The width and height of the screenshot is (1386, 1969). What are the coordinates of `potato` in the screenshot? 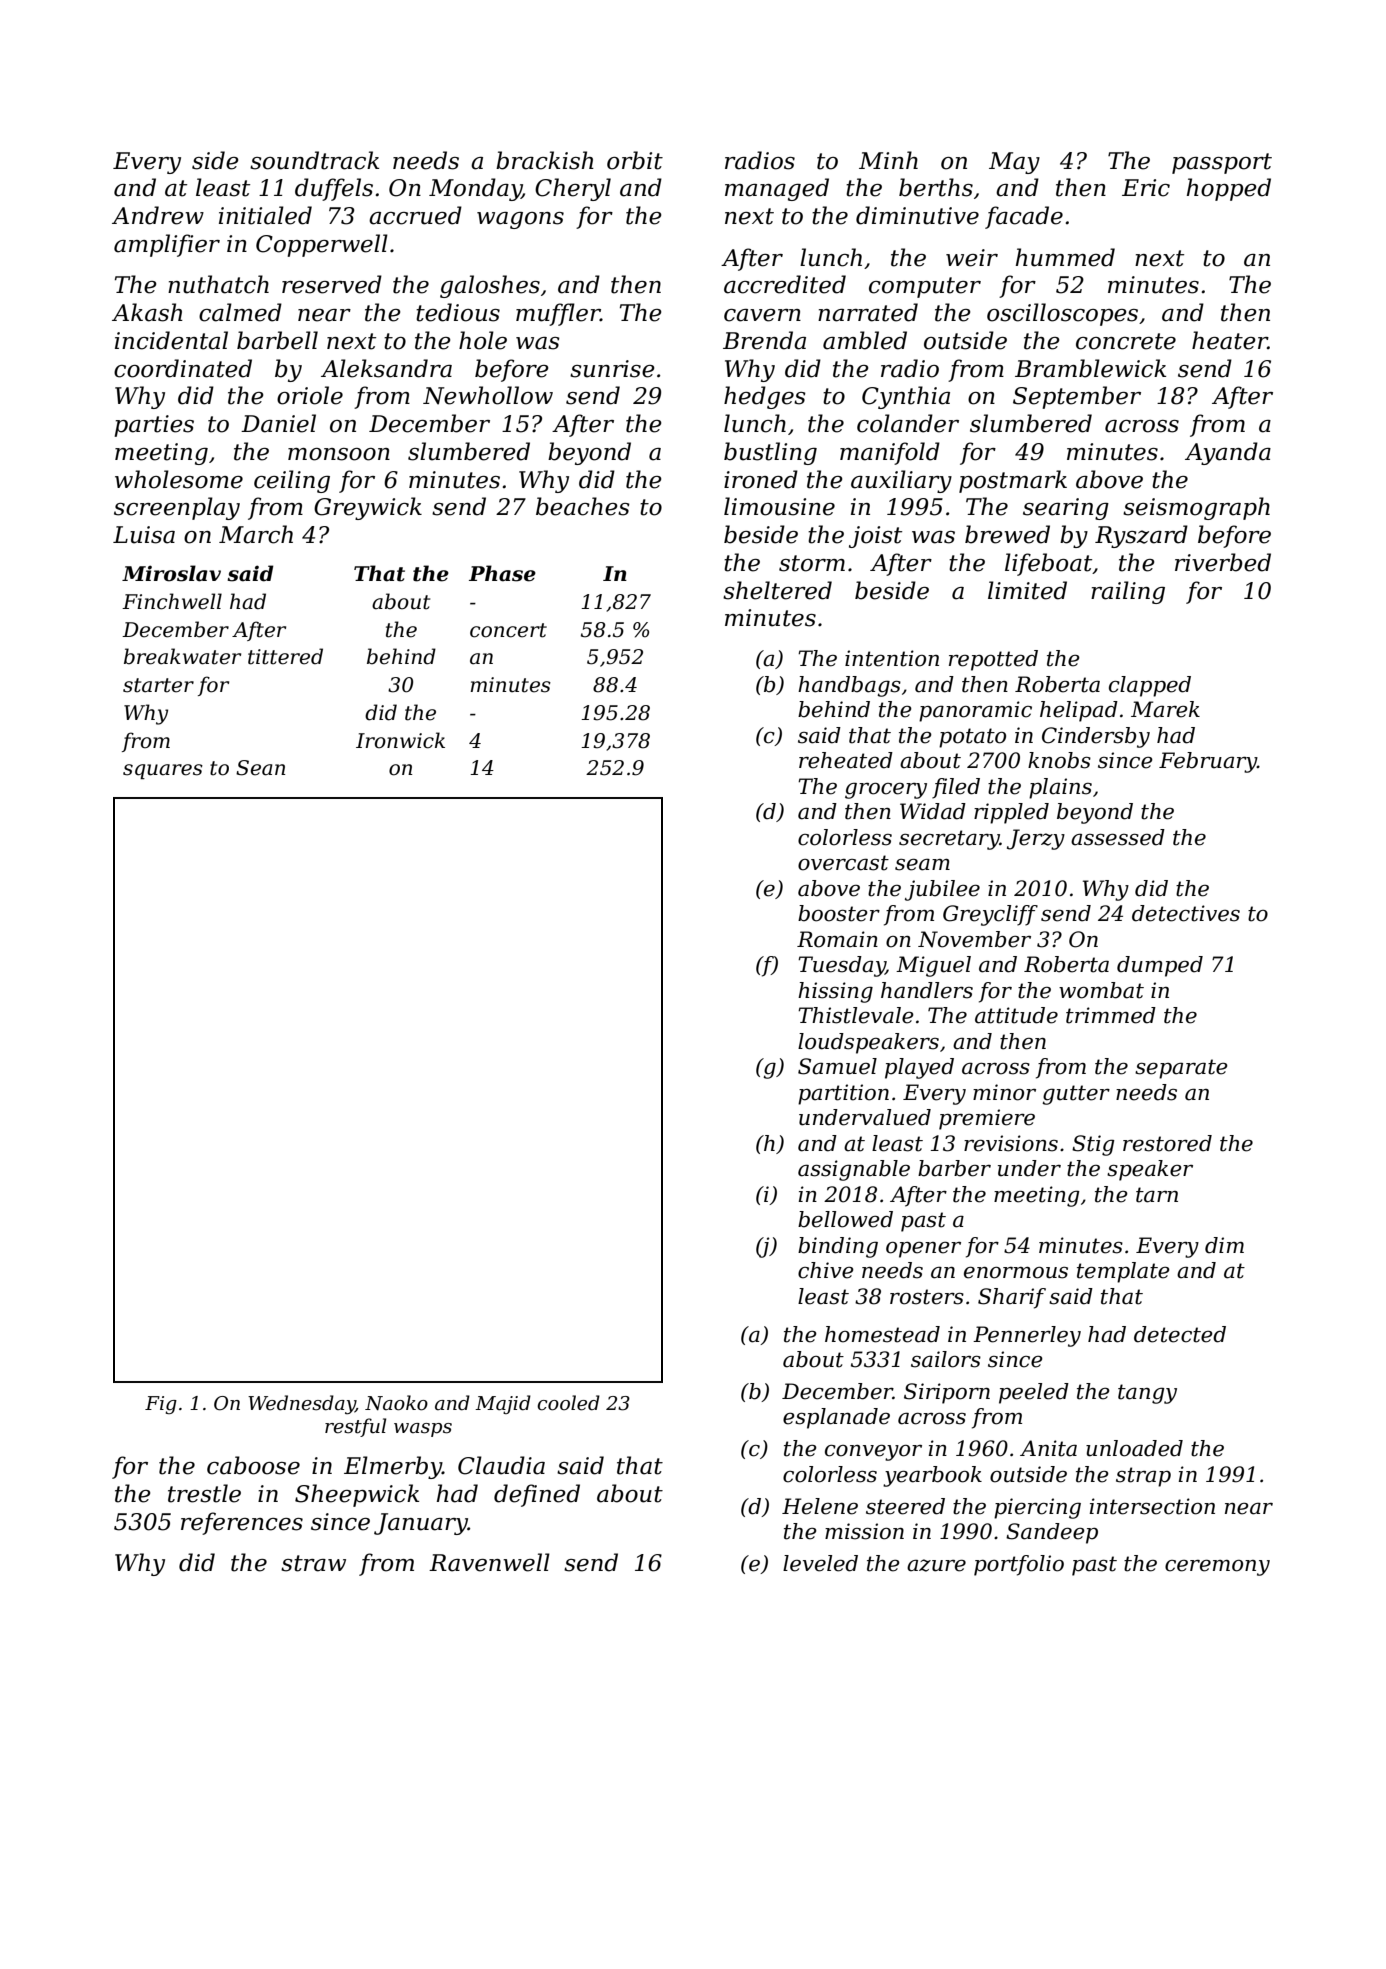 It's located at (972, 738).
